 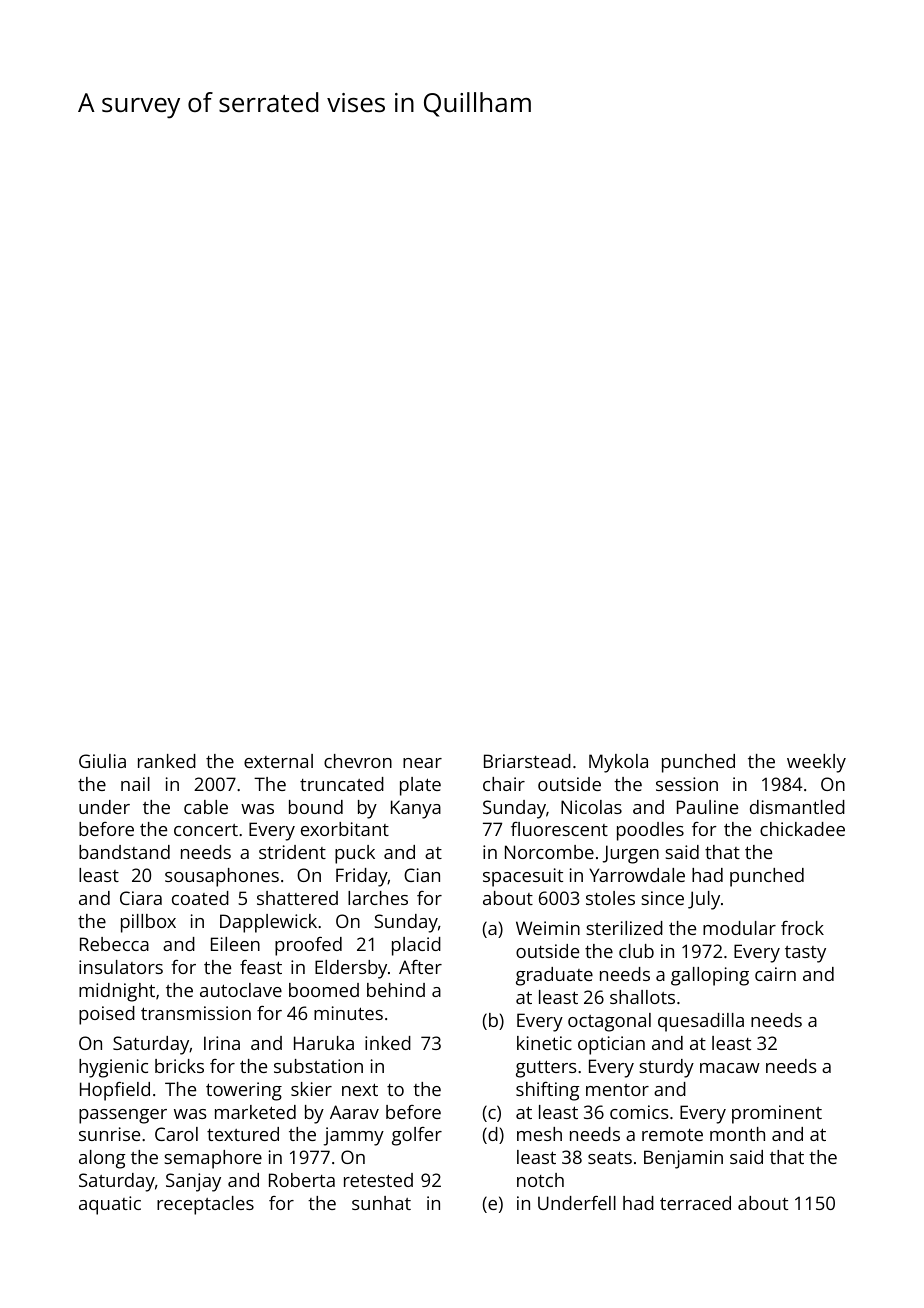 What do you see at coordinates (102, 761) in the document?
I see `Giulia` at bounding box center [102, 761].
